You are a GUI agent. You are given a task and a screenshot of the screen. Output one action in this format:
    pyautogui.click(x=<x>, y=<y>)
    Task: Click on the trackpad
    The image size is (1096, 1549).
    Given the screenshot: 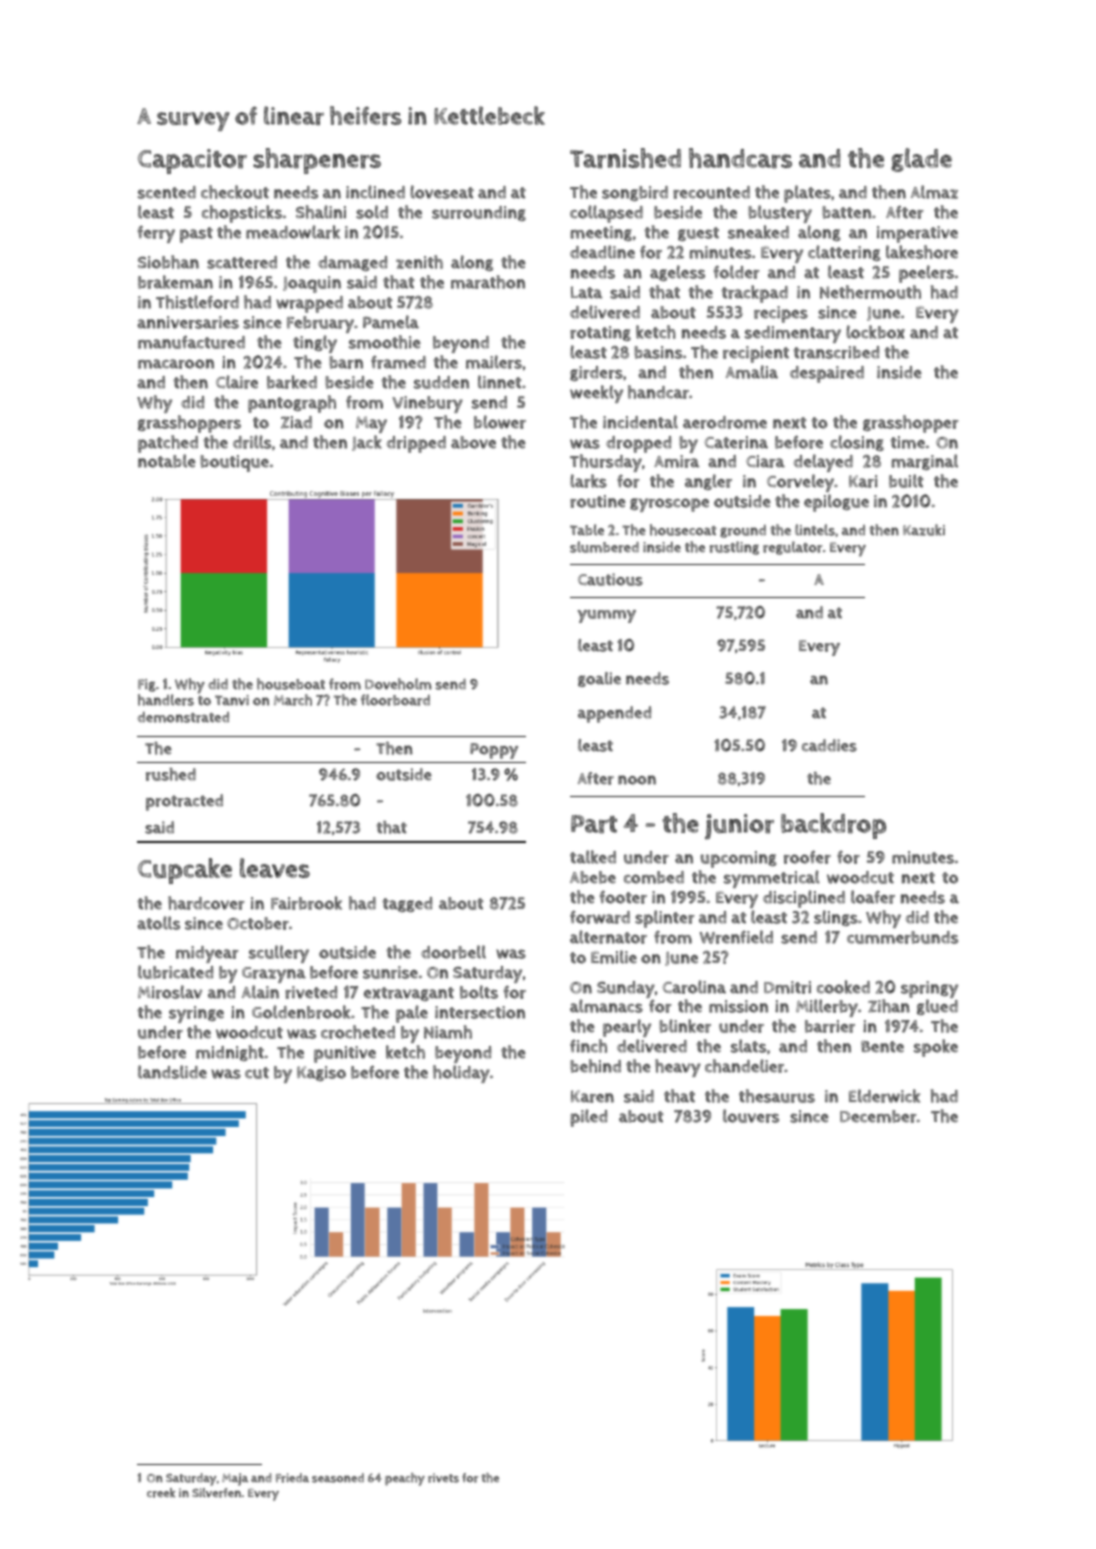 What is the action you would take?
    pyautogui.click(x=755, y=294)
